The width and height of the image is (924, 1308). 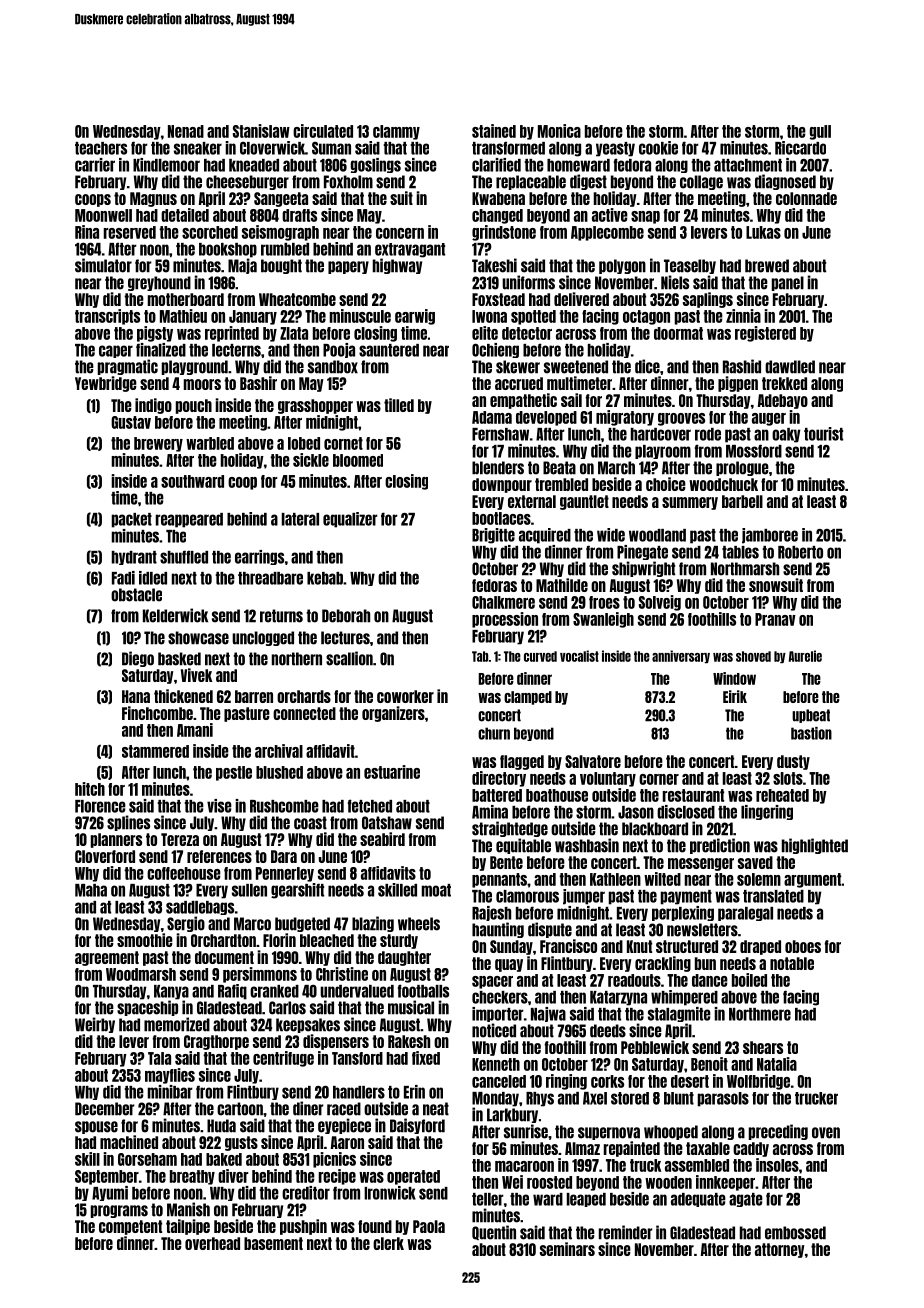 I want to click on document, so click(x=224, y=957).
